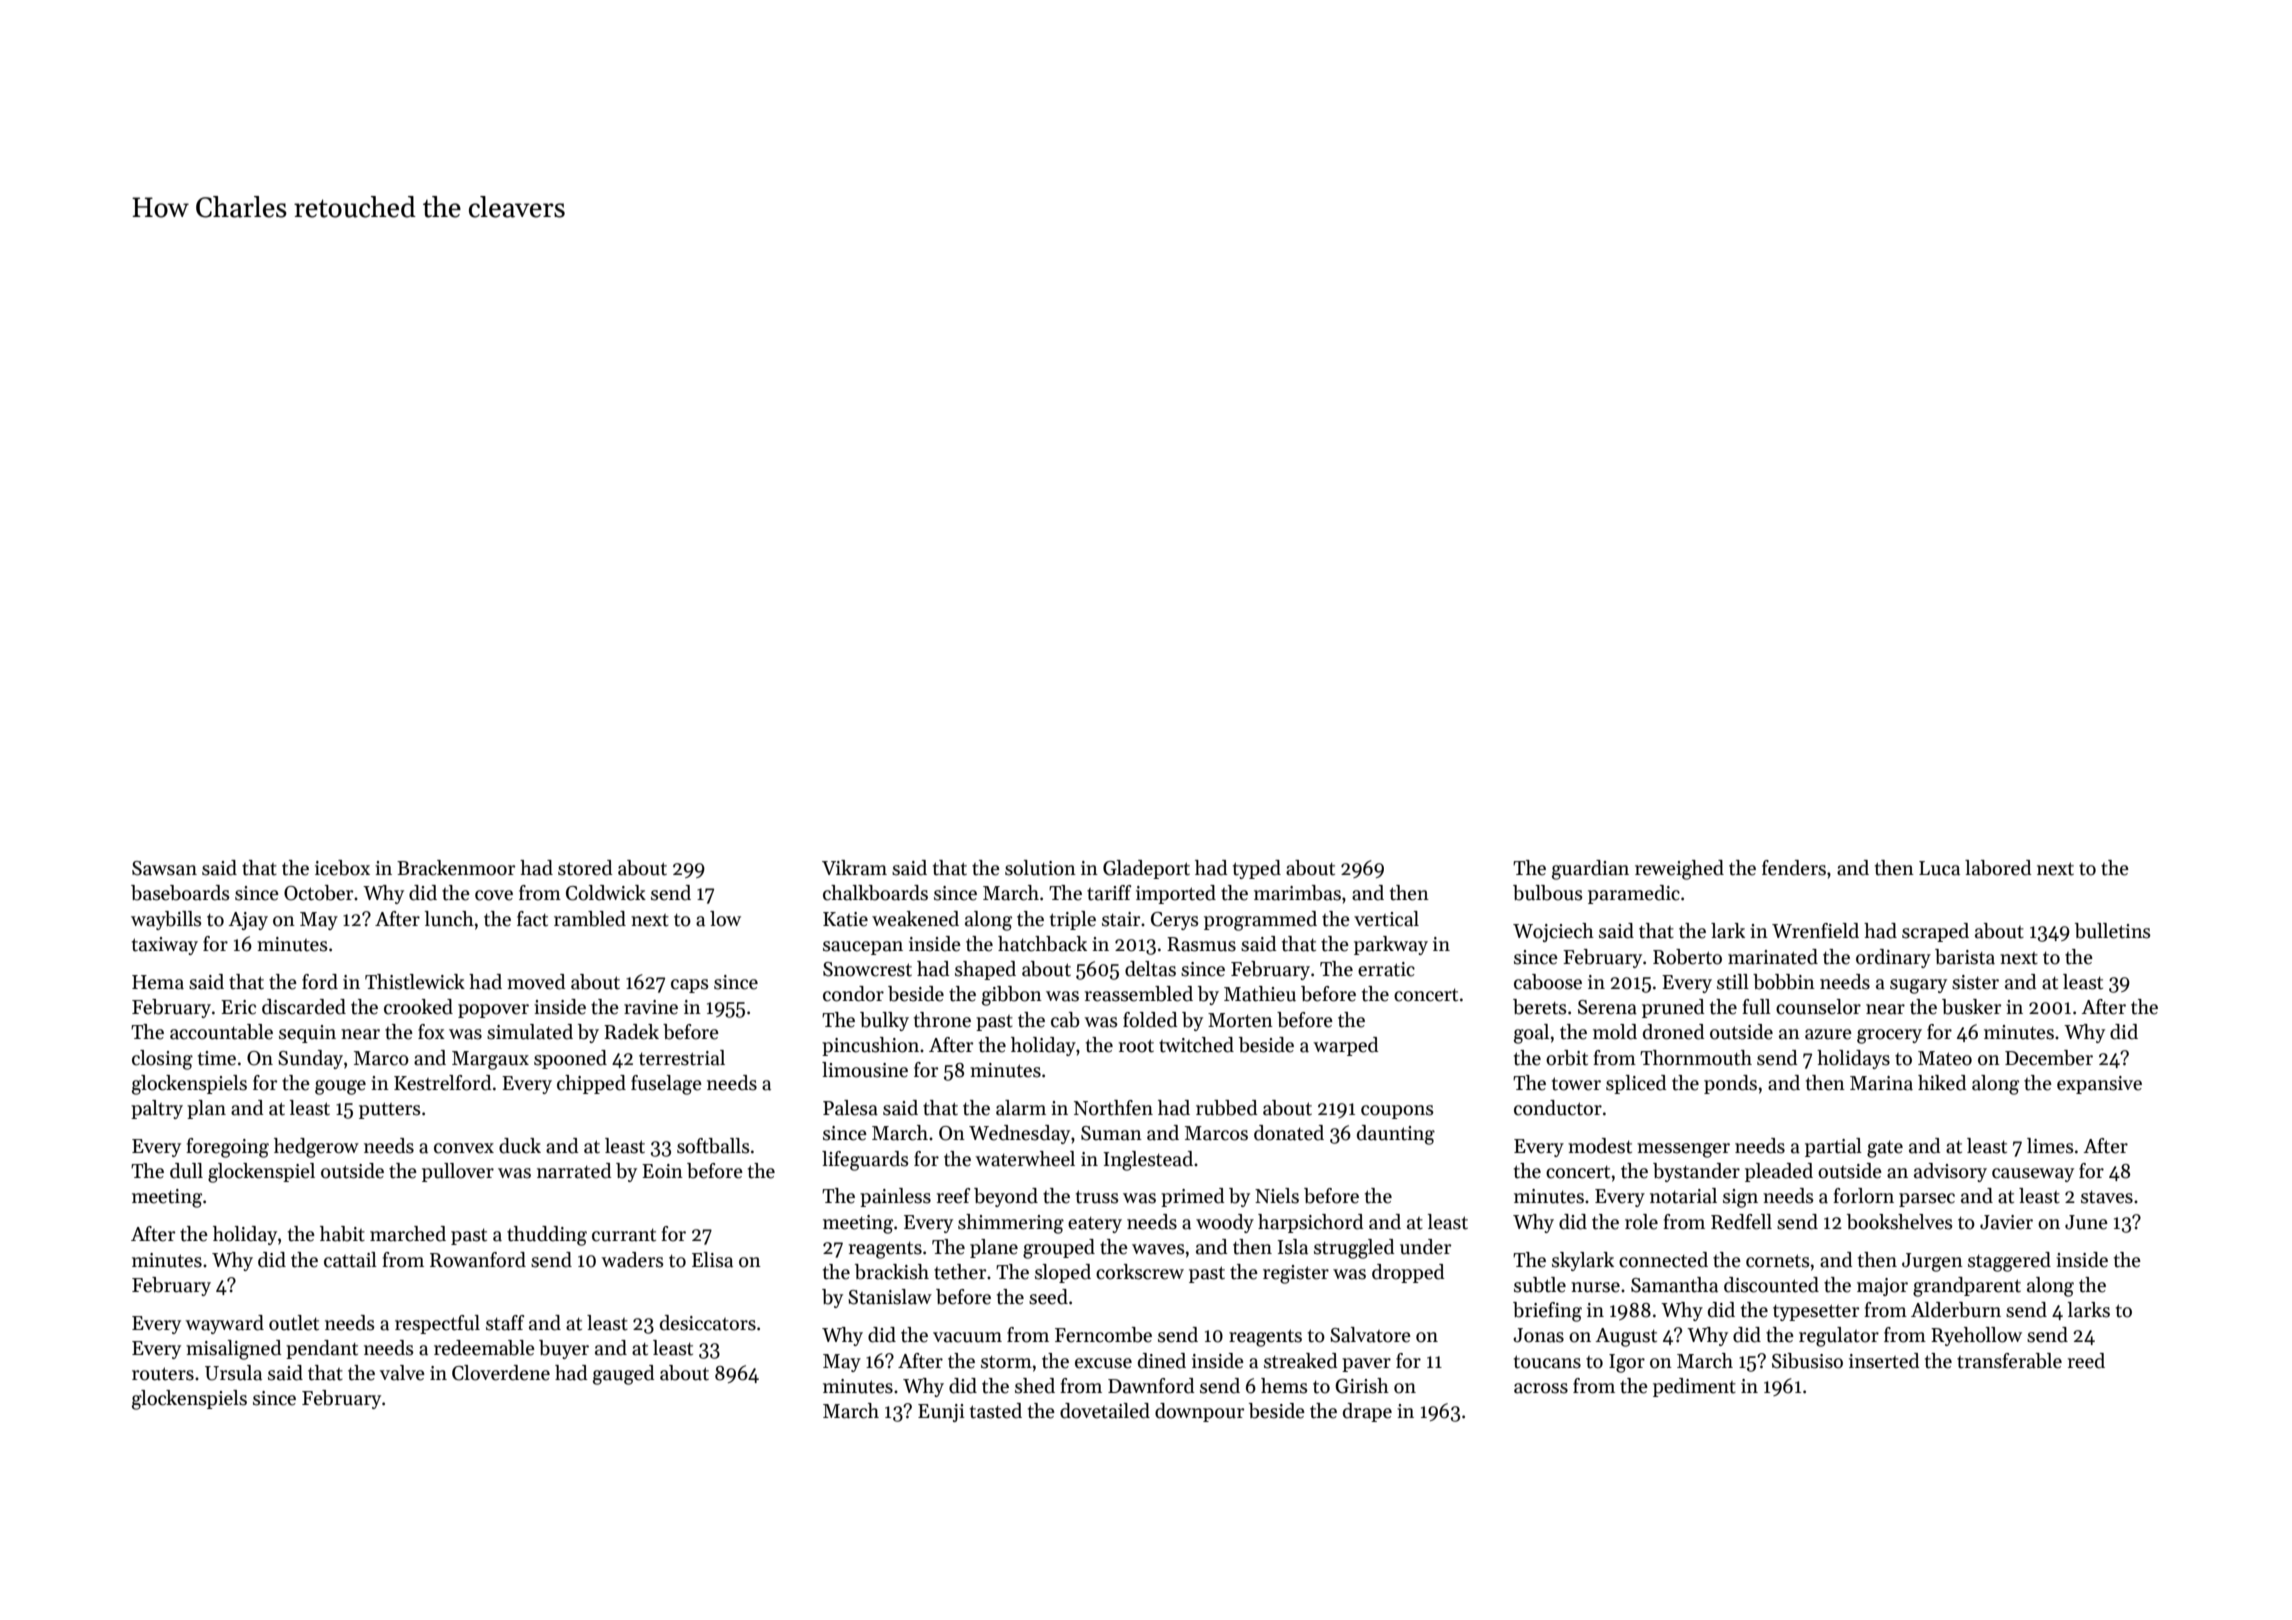  Describe the element at coordinates (1538, 1335) in the page. I see `Jonas` at that location.
